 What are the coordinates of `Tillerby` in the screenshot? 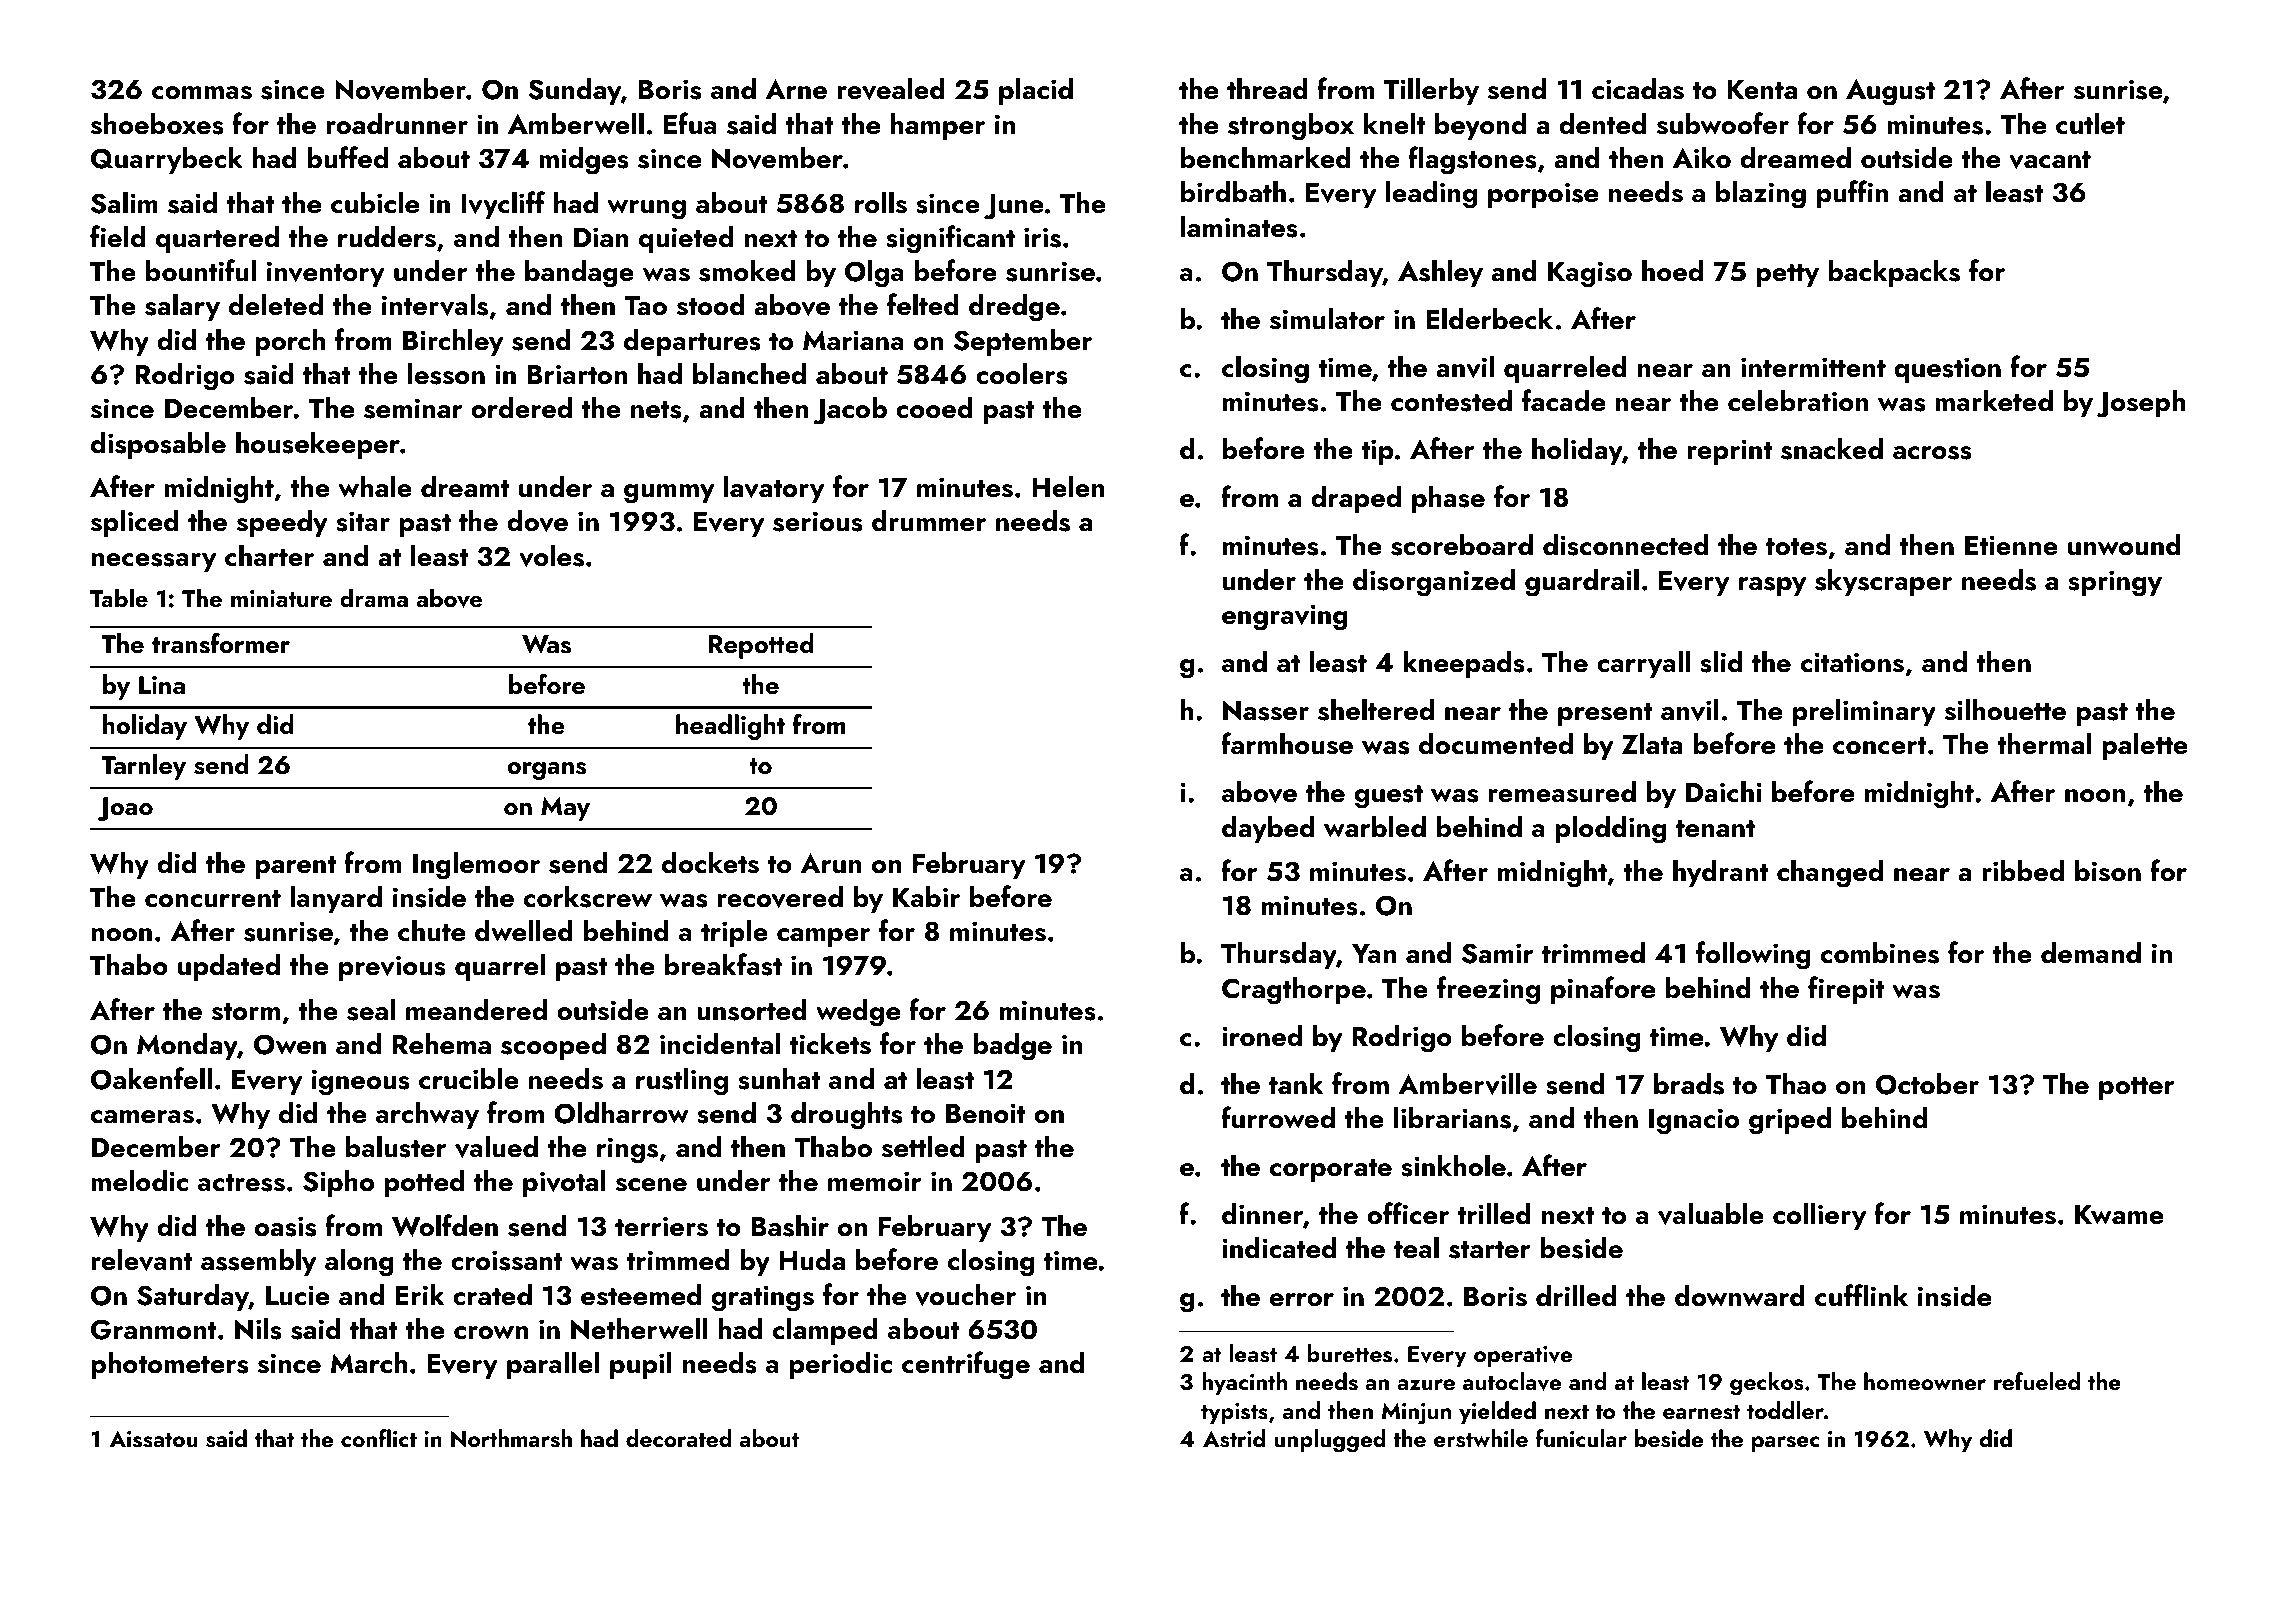 It's located at (1431, 91).
